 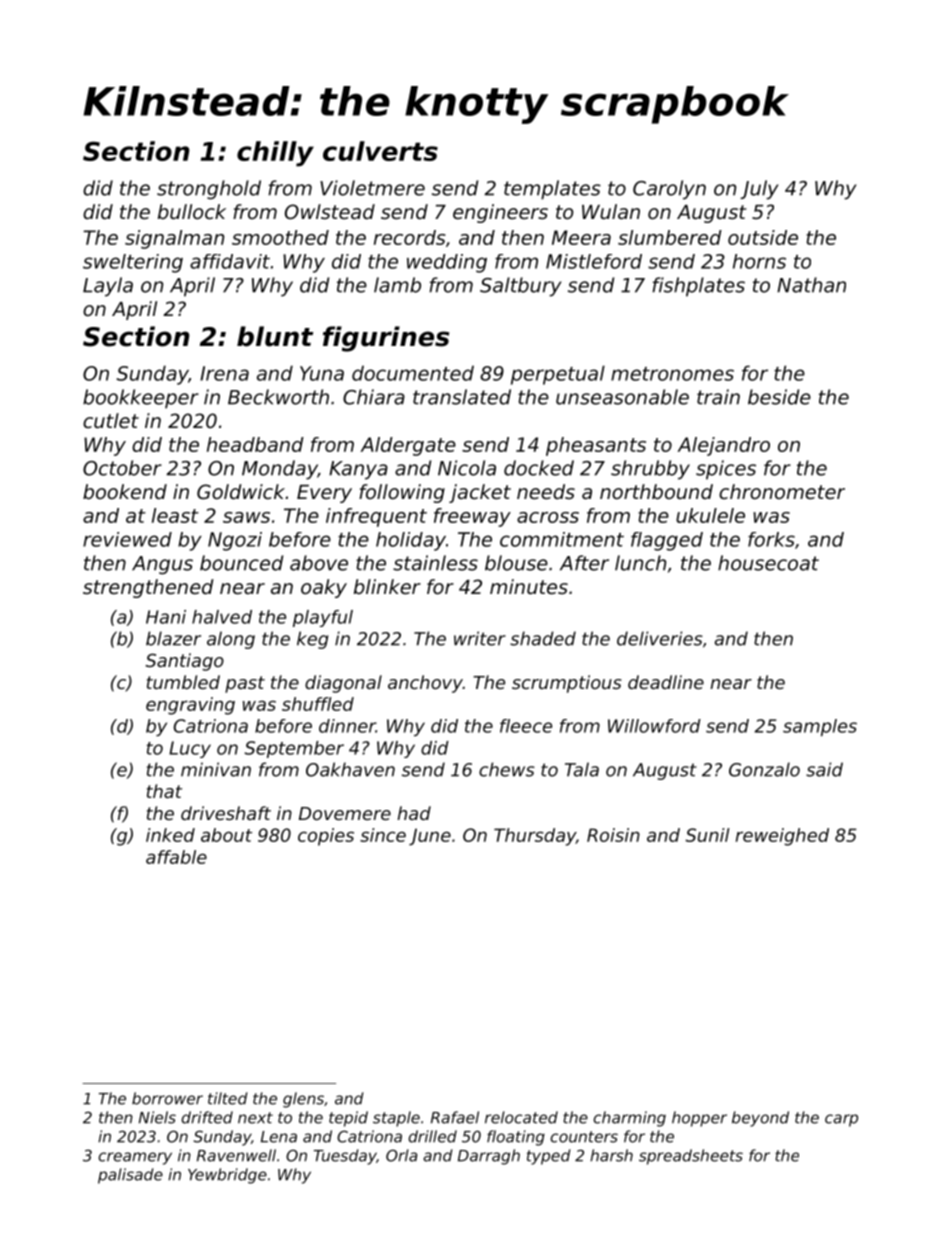 I want to click on affidavit, so click(x=230, y=261).
